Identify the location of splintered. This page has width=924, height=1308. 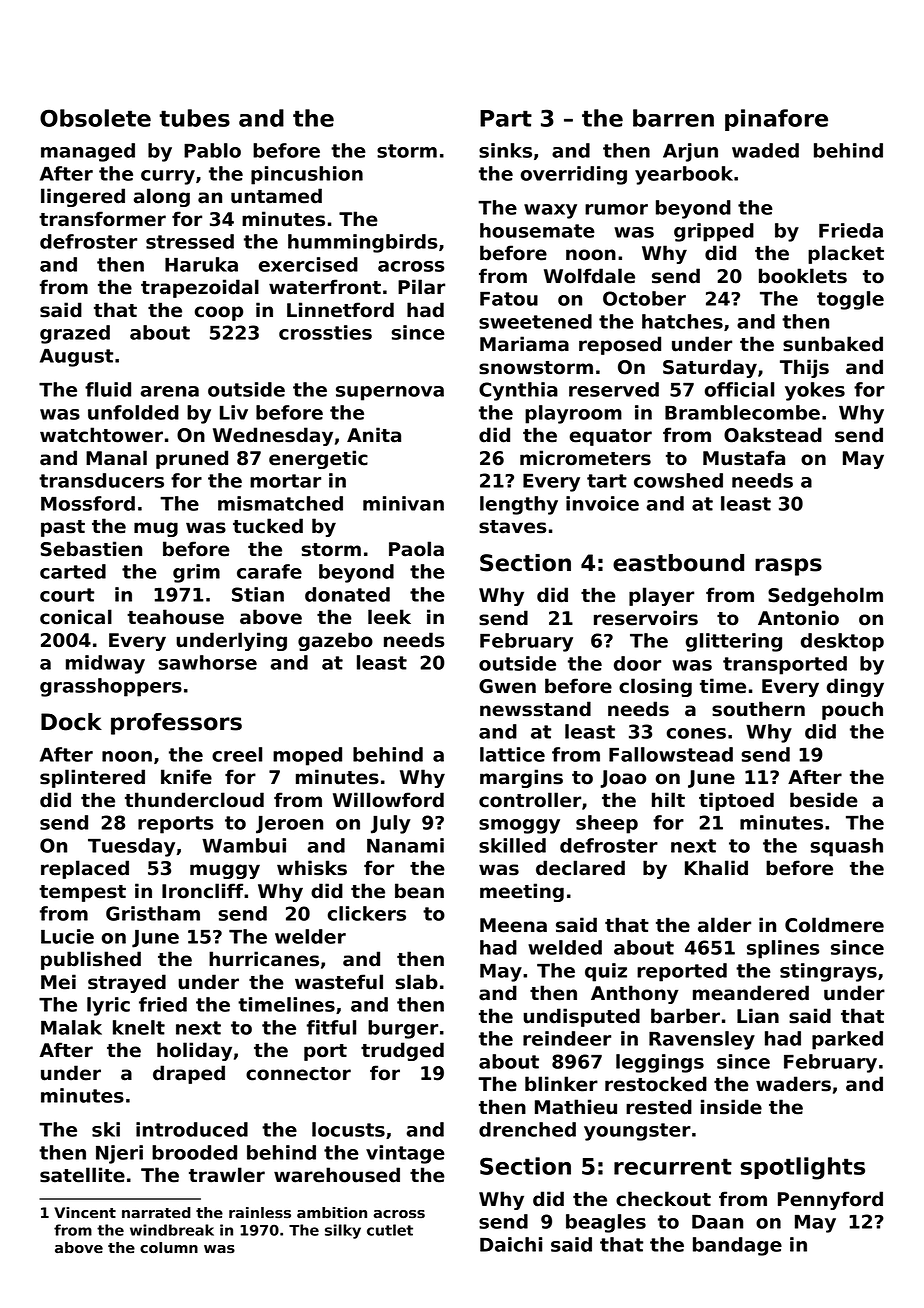
(92, 778).
